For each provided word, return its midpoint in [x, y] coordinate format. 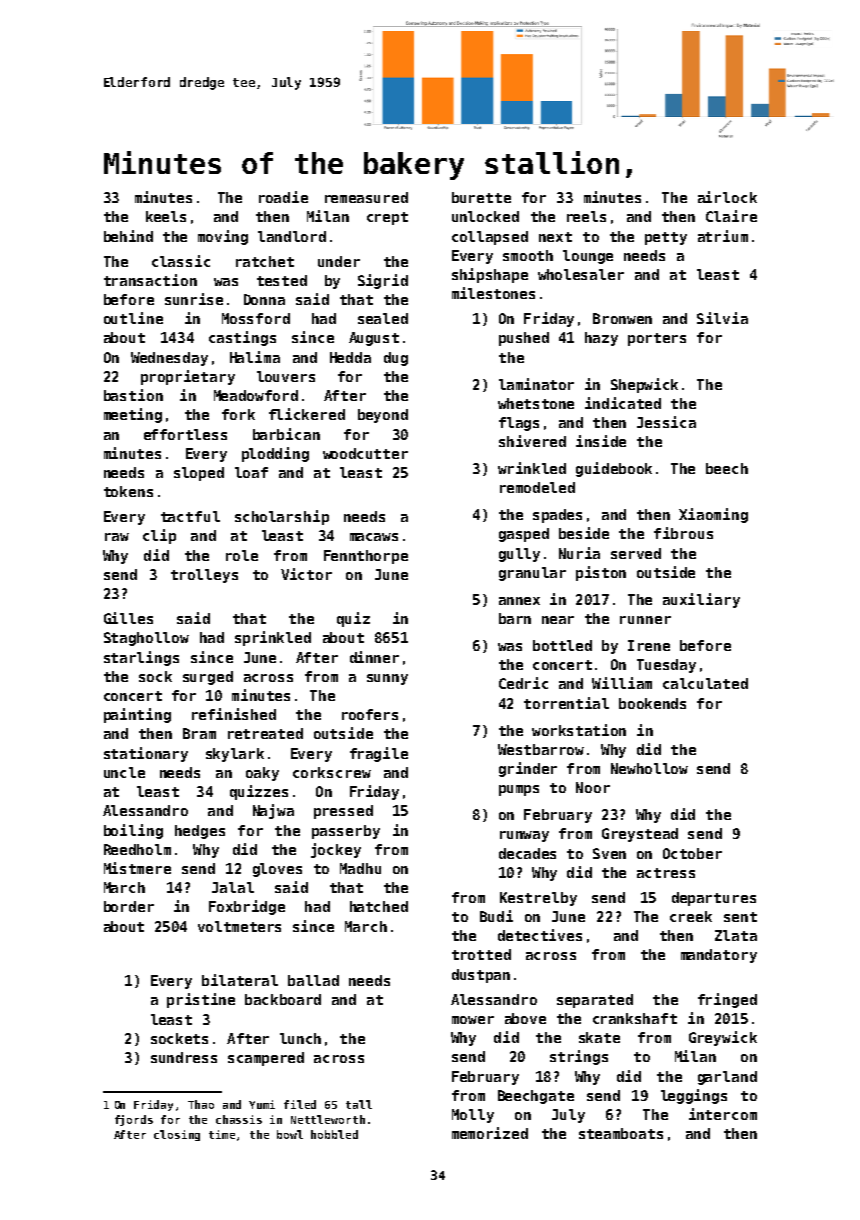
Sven [609, 853]
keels [166, 216]
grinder [528, 769]
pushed [524, 339]
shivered [532, 441]
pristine [201, 1000]
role [242, 555]
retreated [265, 733]
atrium [723, 236]
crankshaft [635, 1018]
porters [657, 339]
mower [473, 1020]
